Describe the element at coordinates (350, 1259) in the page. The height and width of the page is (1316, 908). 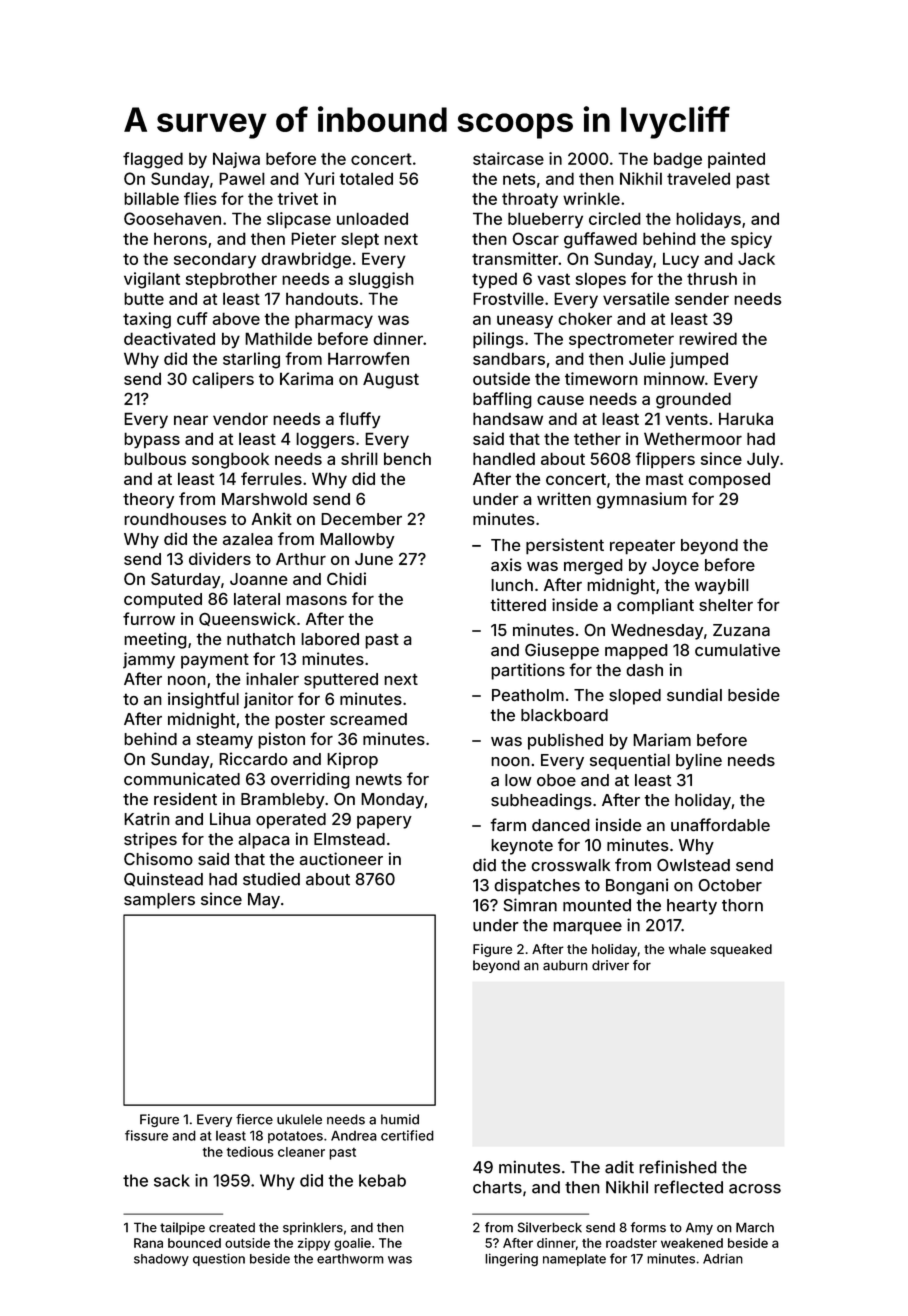
I see `earthworm` at that location.
